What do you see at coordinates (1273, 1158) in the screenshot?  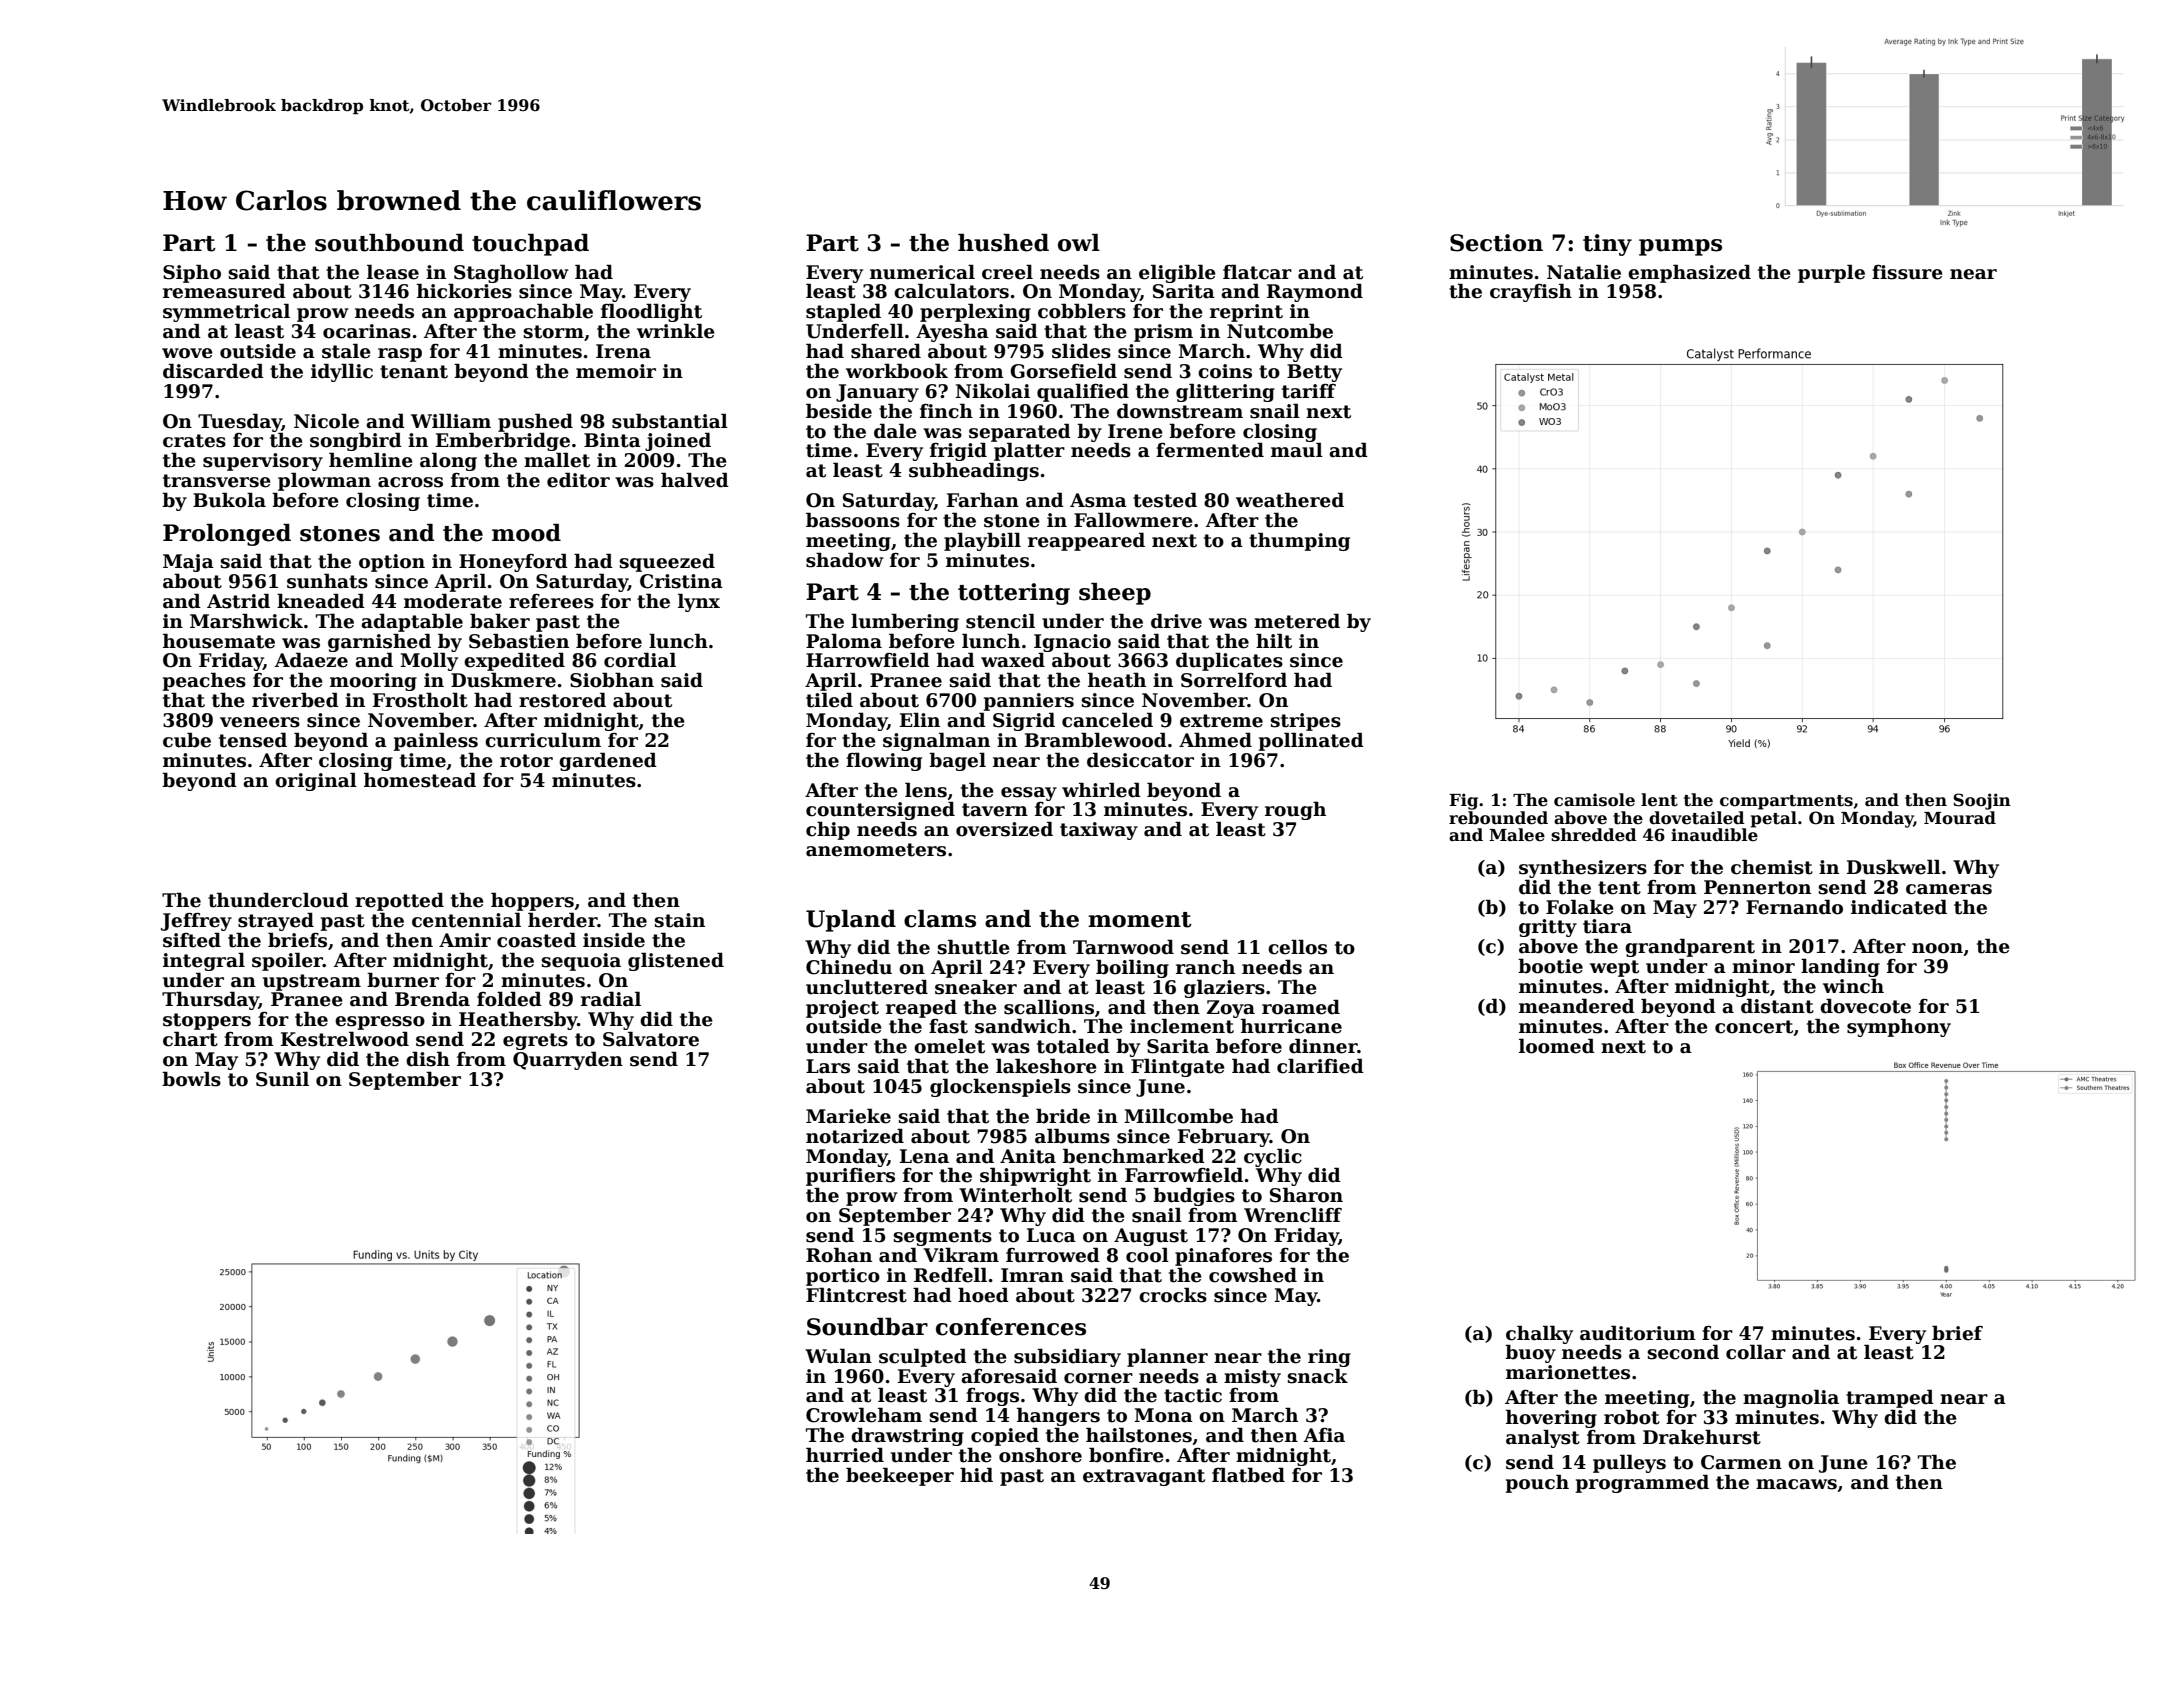 I see `cyclic` at bounding box center [1273, 1158].
